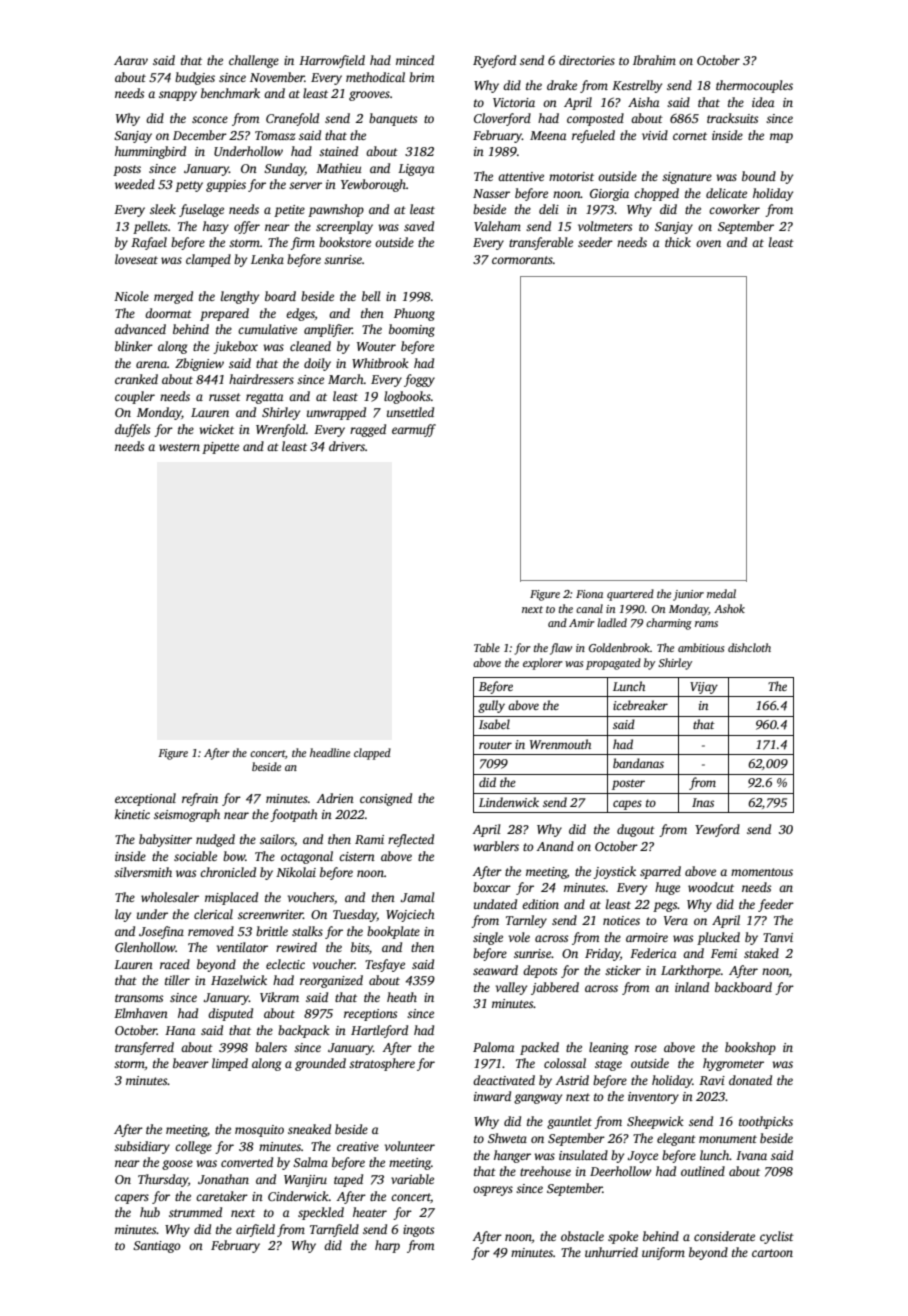 This page has width=908, height=1316. What do you see at coordinates (296, 872) in the page?
I see `Nikolai` at bounding box center [296, 872].
